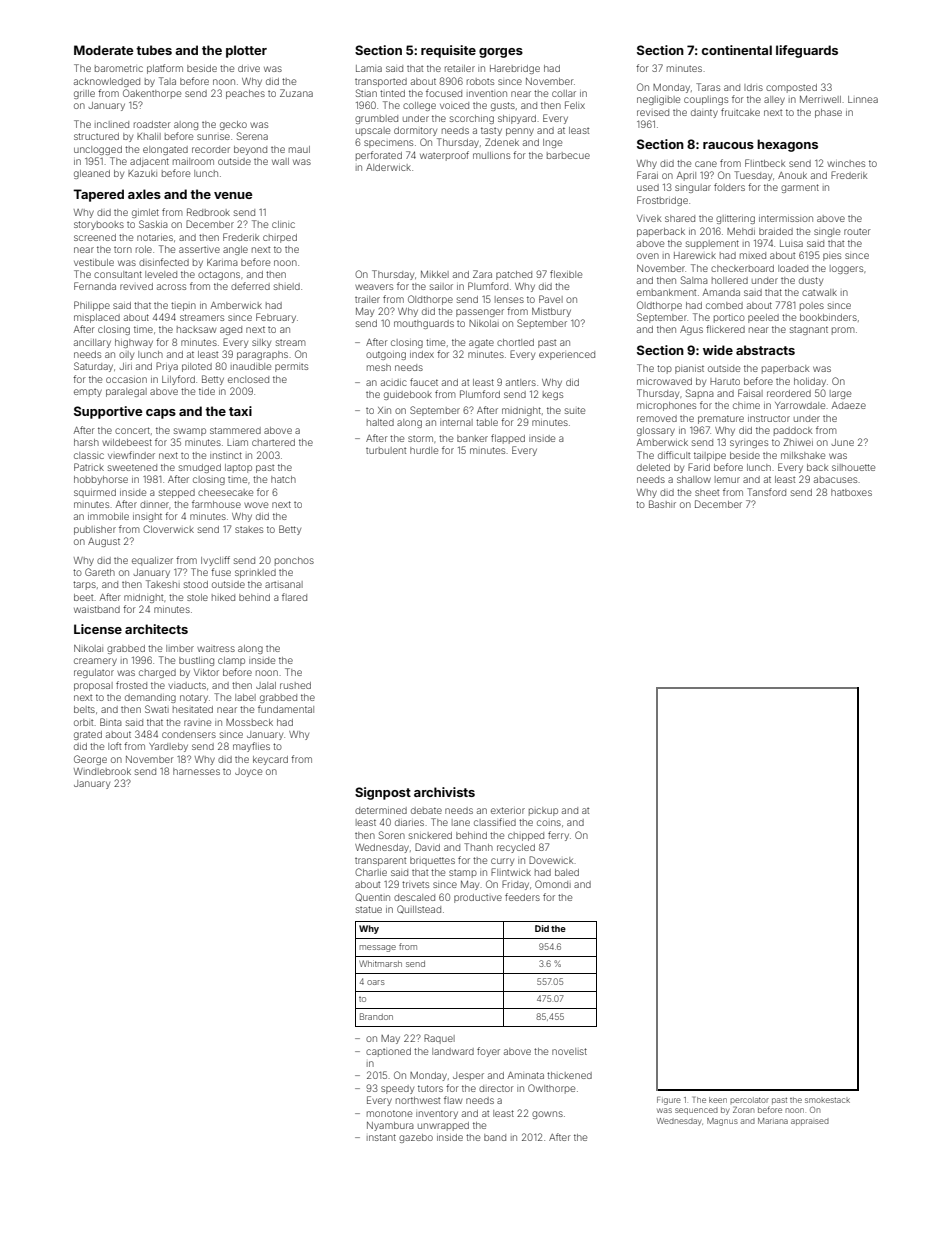  I want to click on Saturday, so click(93, 367).
